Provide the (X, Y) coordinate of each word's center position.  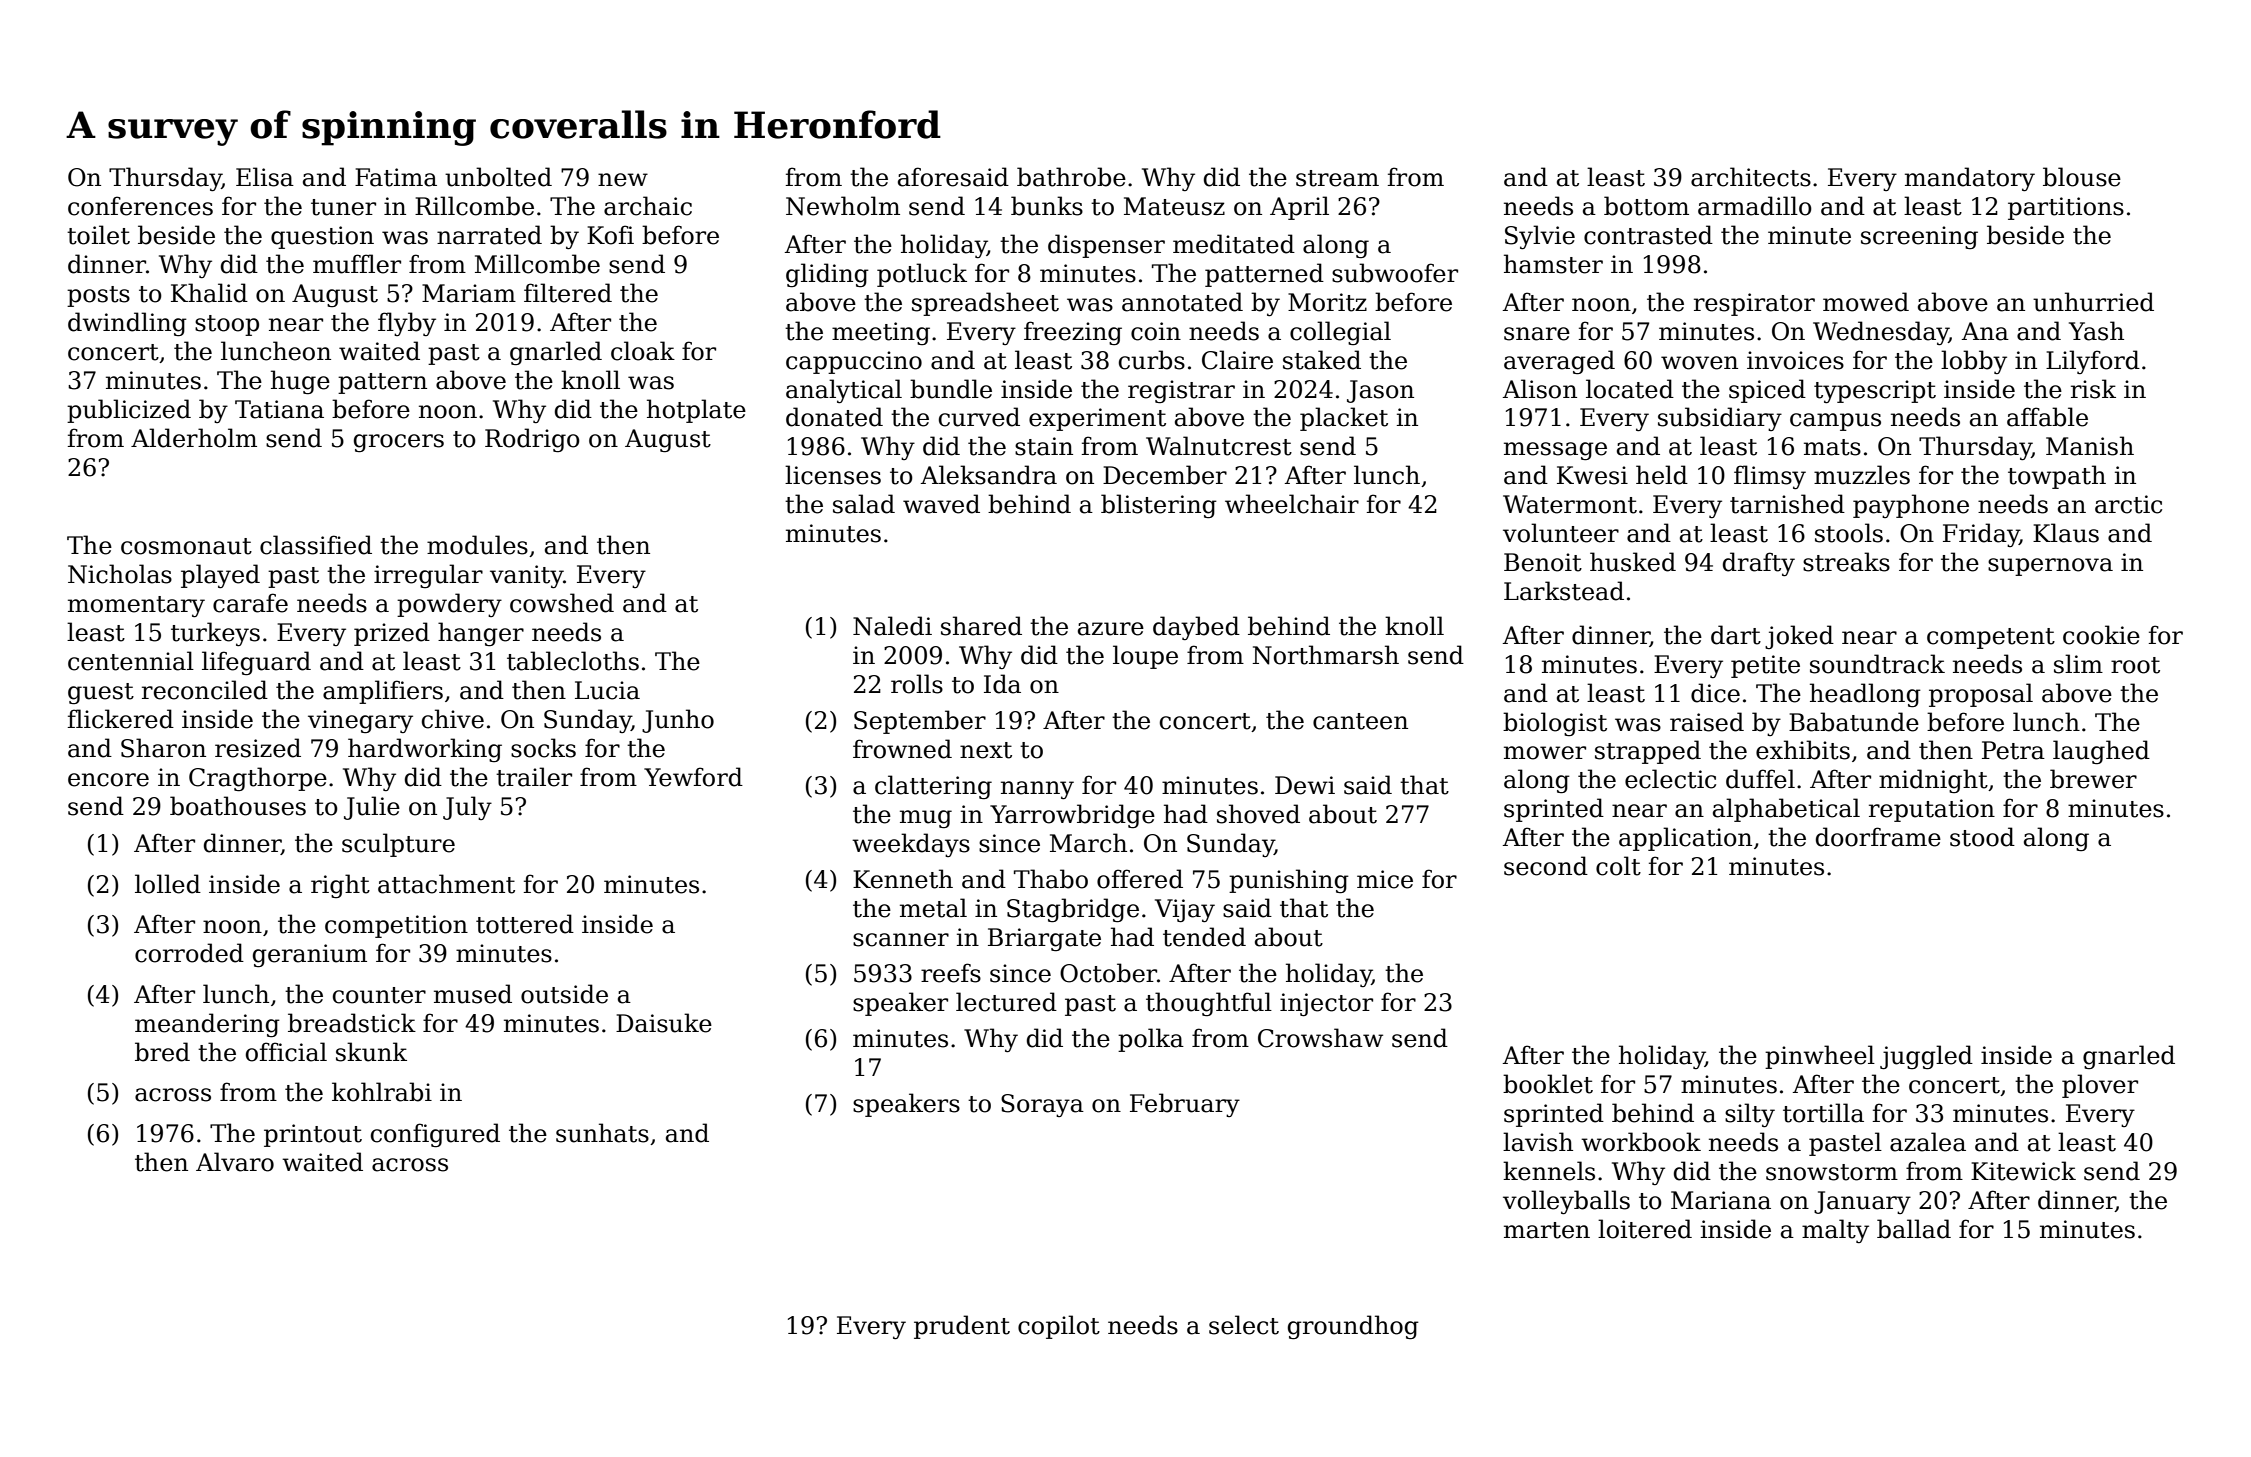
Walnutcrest (1219, 446)
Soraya (1042, 1105)
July (467, 808)
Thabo (1051, 879)
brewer (2093, 779)
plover (2100, 1086)
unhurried (2093, 302)
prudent (962, 1327)
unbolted (498, 177)
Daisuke (664, 1023)
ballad (1914, 1229)
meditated (1234, 244)
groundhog (1353, 1327)
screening (1919, 237)
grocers (399, 443)
